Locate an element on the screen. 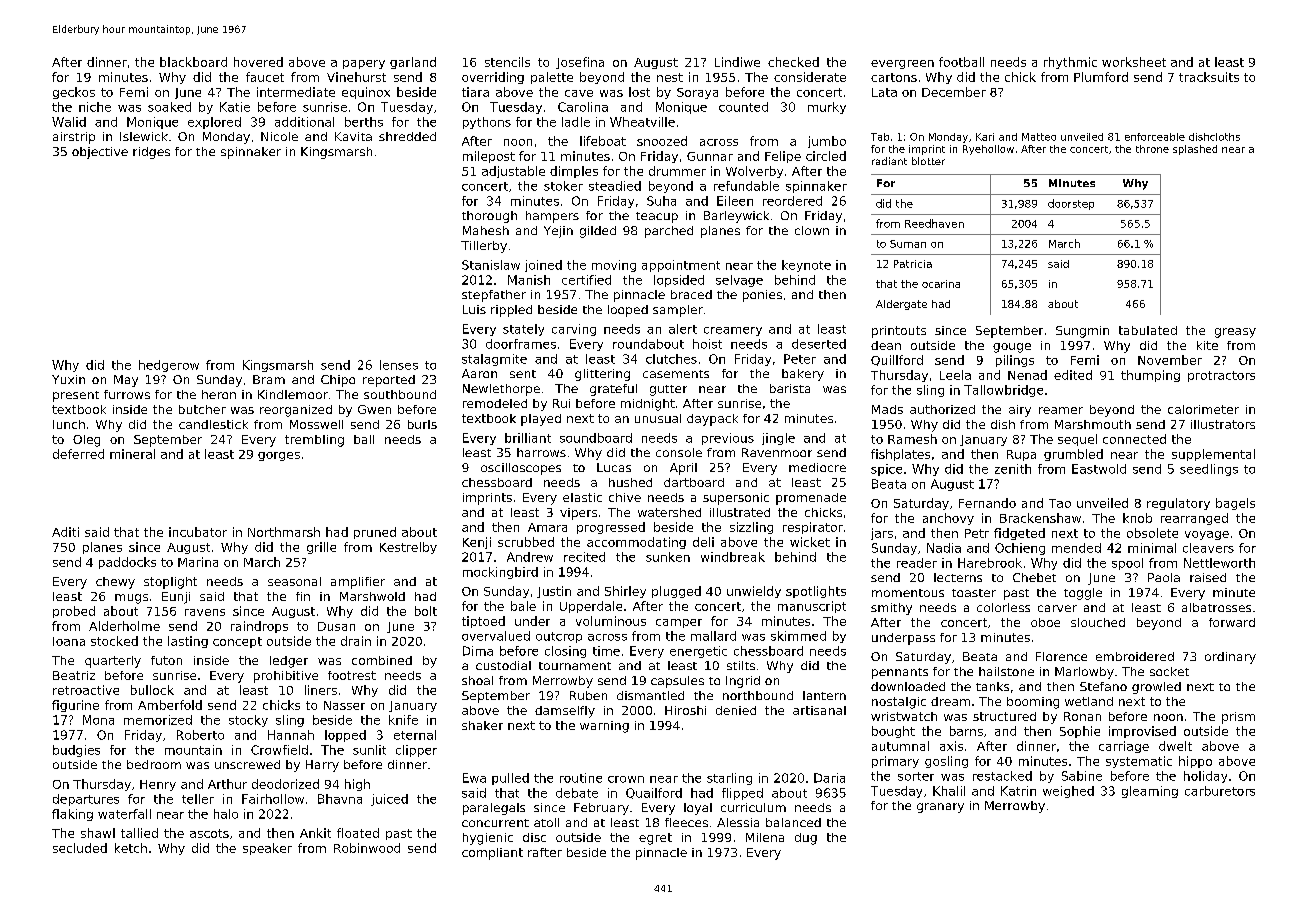  doorstep is located at coordinates (1071, 204).
